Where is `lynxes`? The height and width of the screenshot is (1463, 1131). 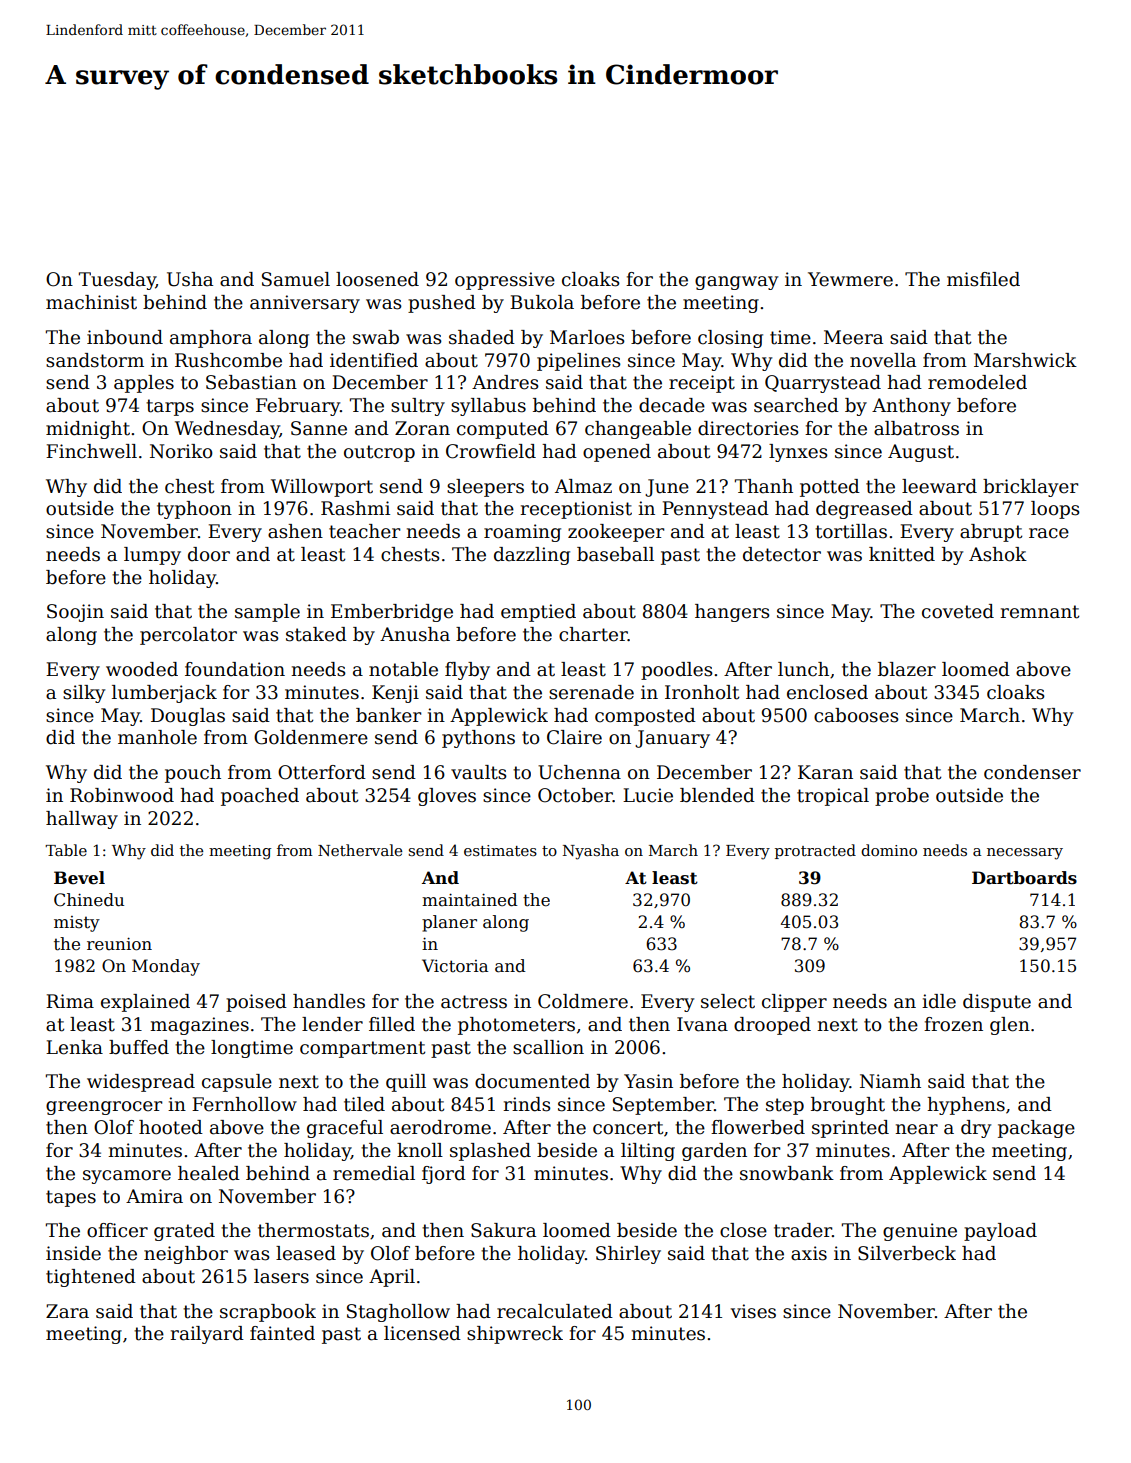 lynxes is located at coordinates (798, 453).
